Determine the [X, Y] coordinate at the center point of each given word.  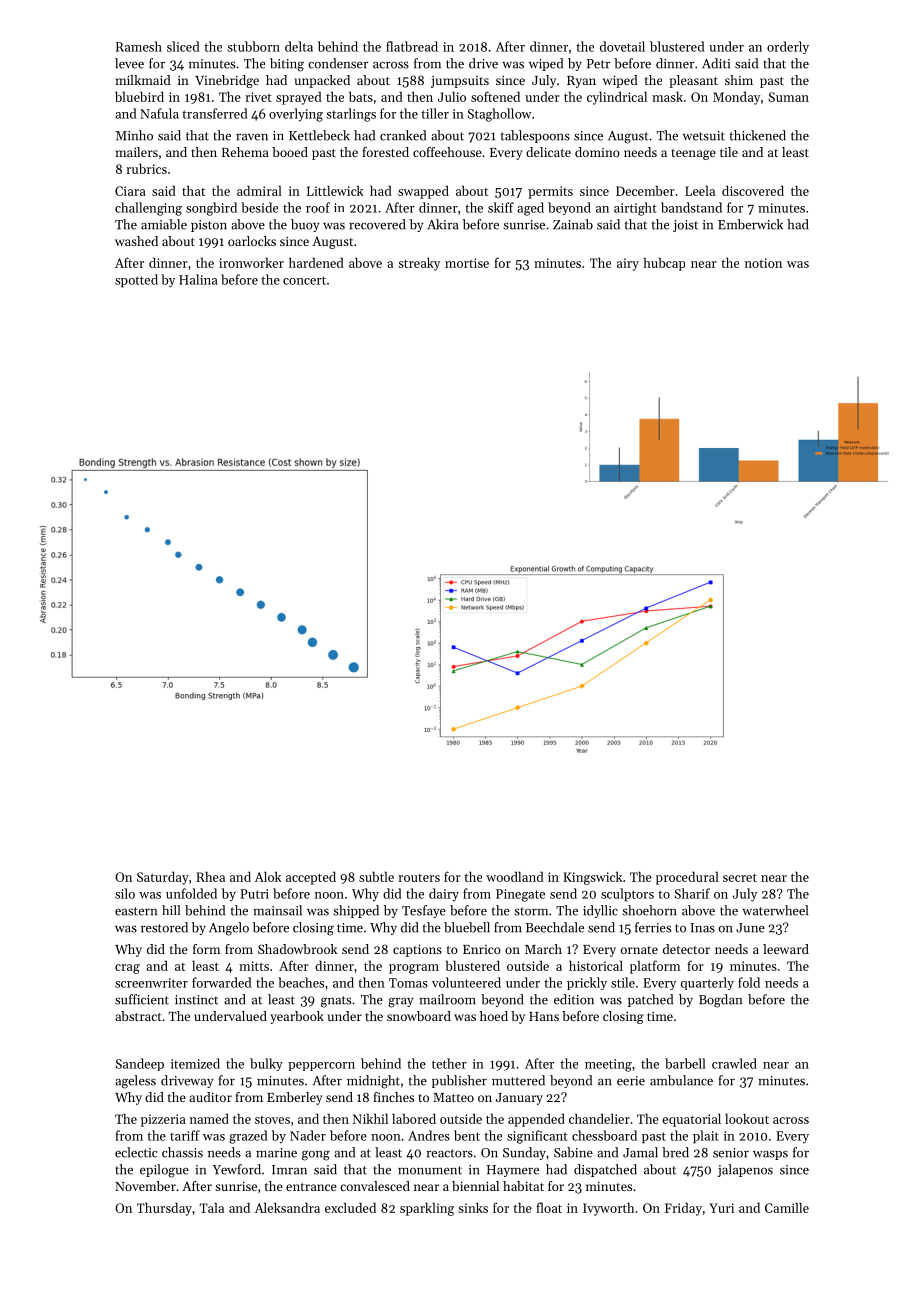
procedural [687, 878]
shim [739, 80]
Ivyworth [608, 1209]
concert [304, 280]
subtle [376, 876]
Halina [198, 279]
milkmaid [143, 80]
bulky [266, 1064]
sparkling [427, 1209]
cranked [403, 135]
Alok [268, 876]
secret [740, 877]
